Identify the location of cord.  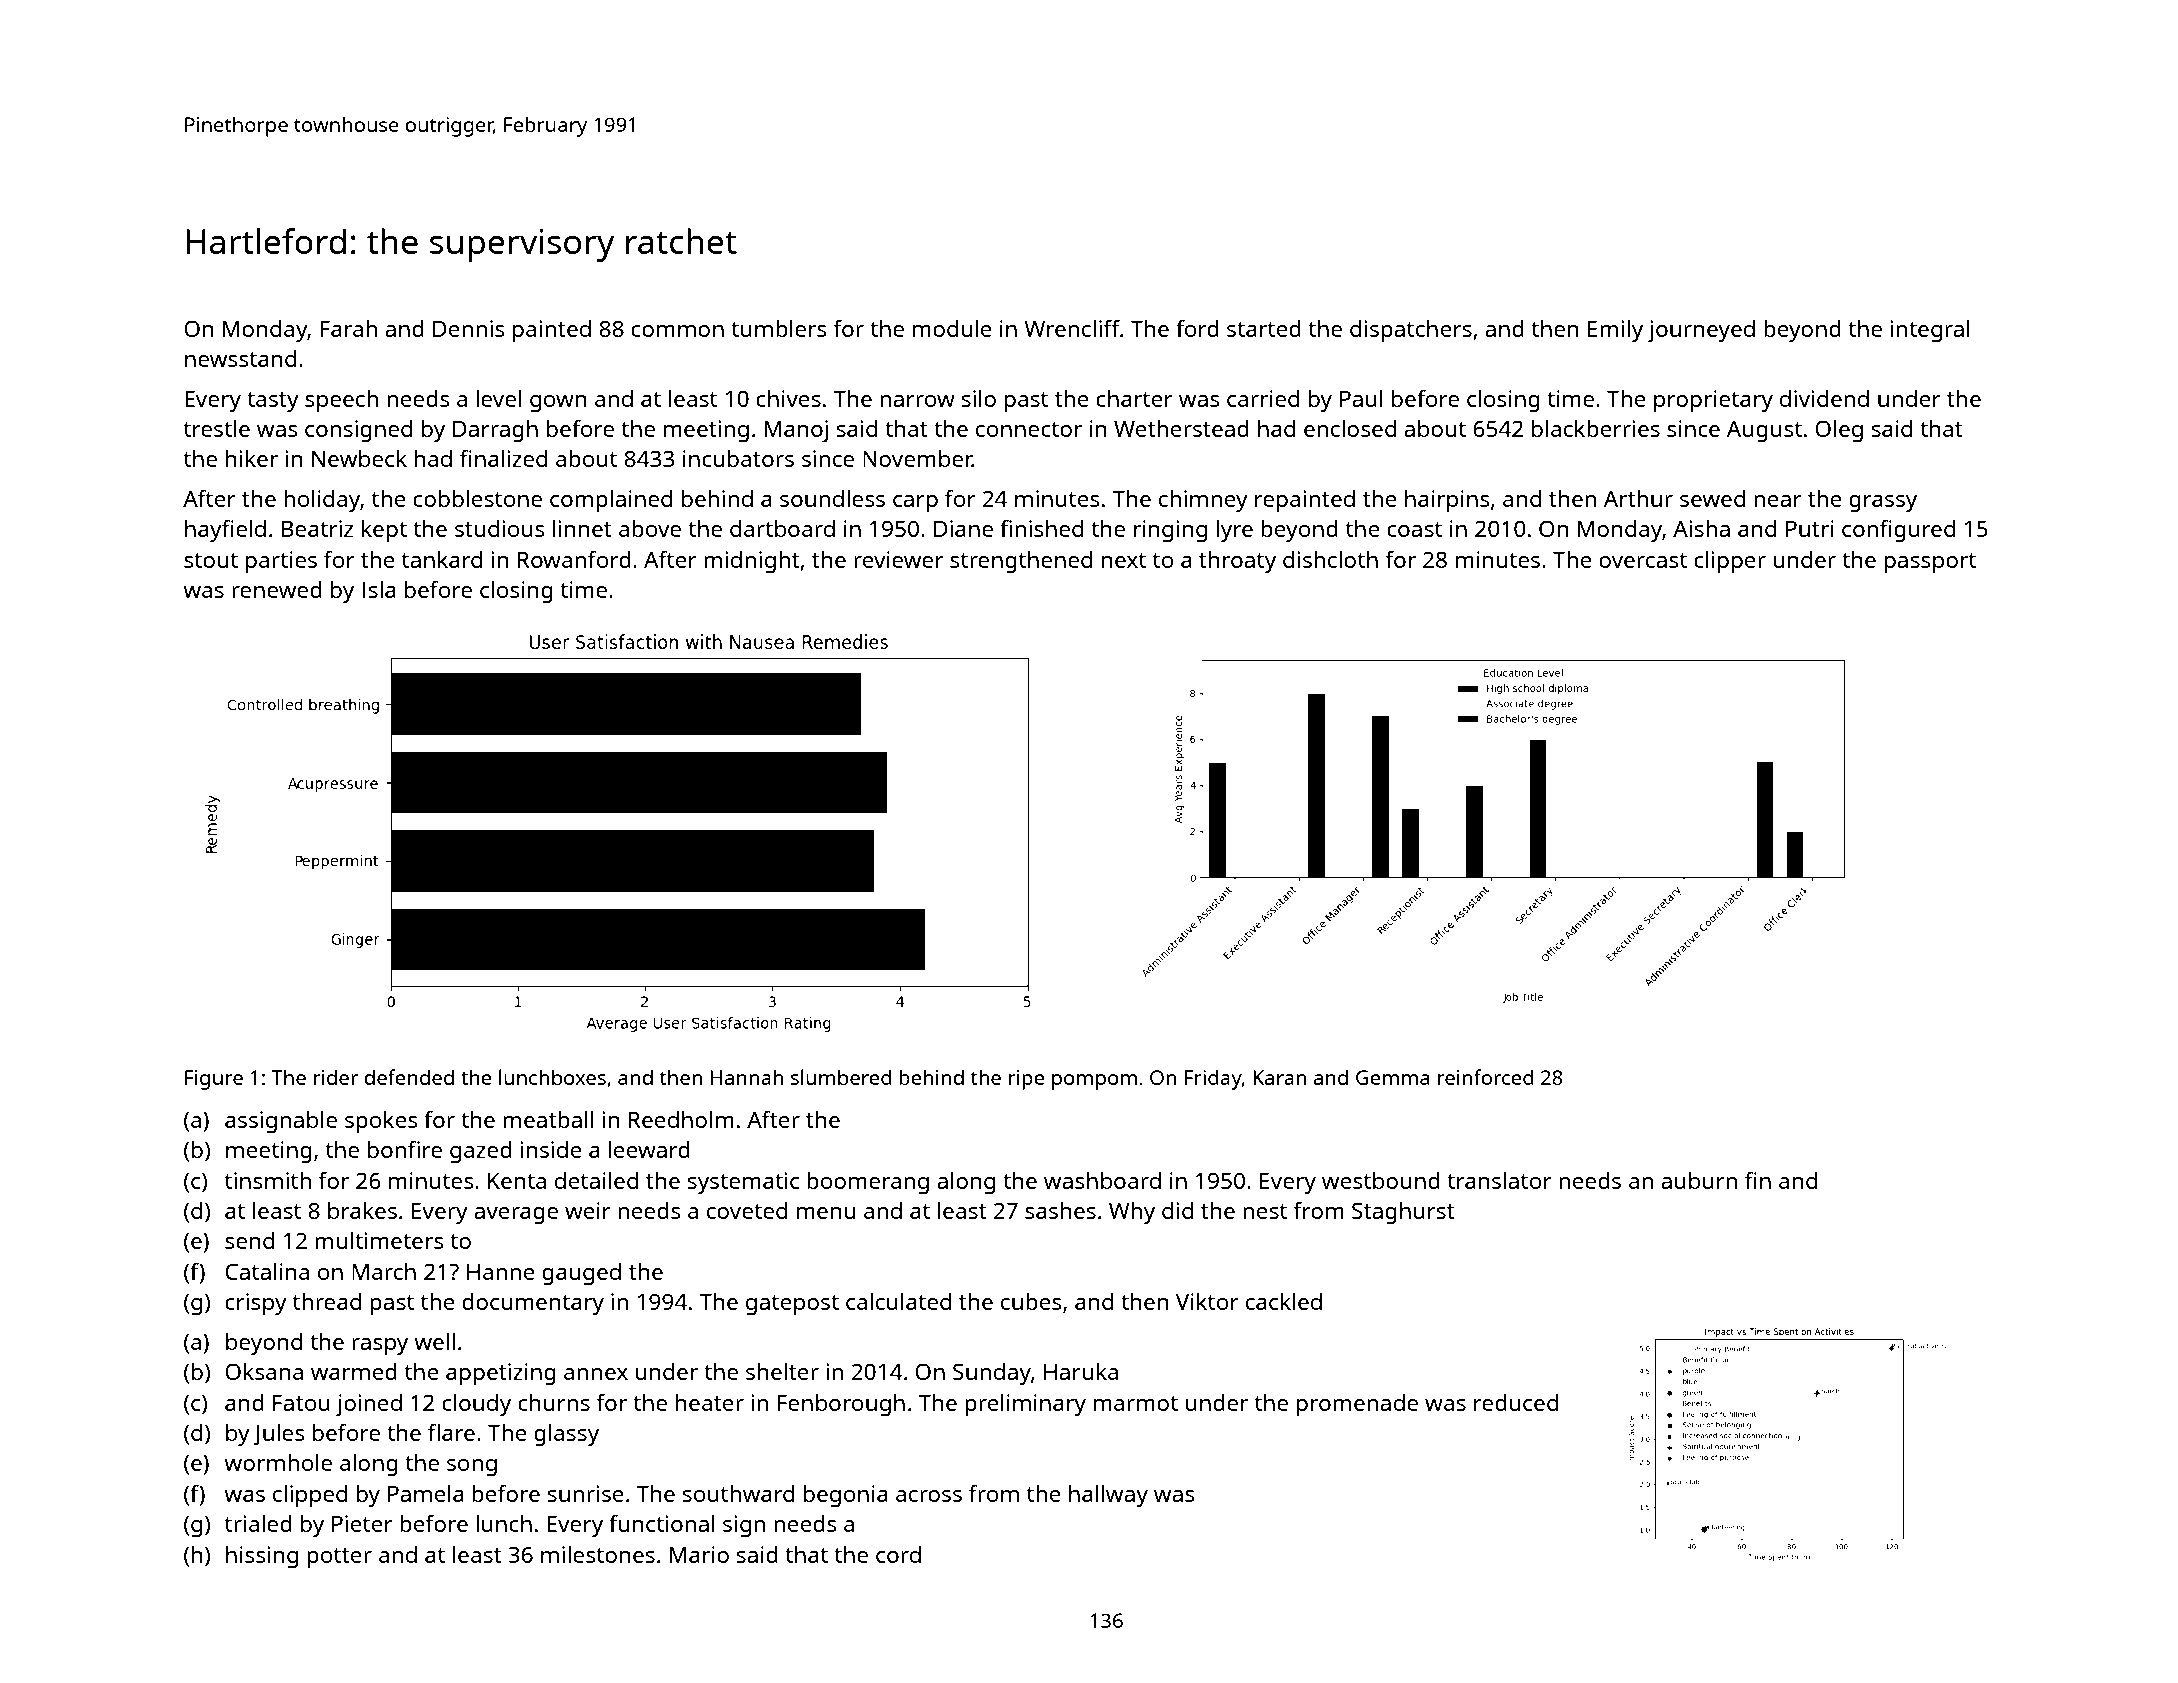
(898, 1554).
